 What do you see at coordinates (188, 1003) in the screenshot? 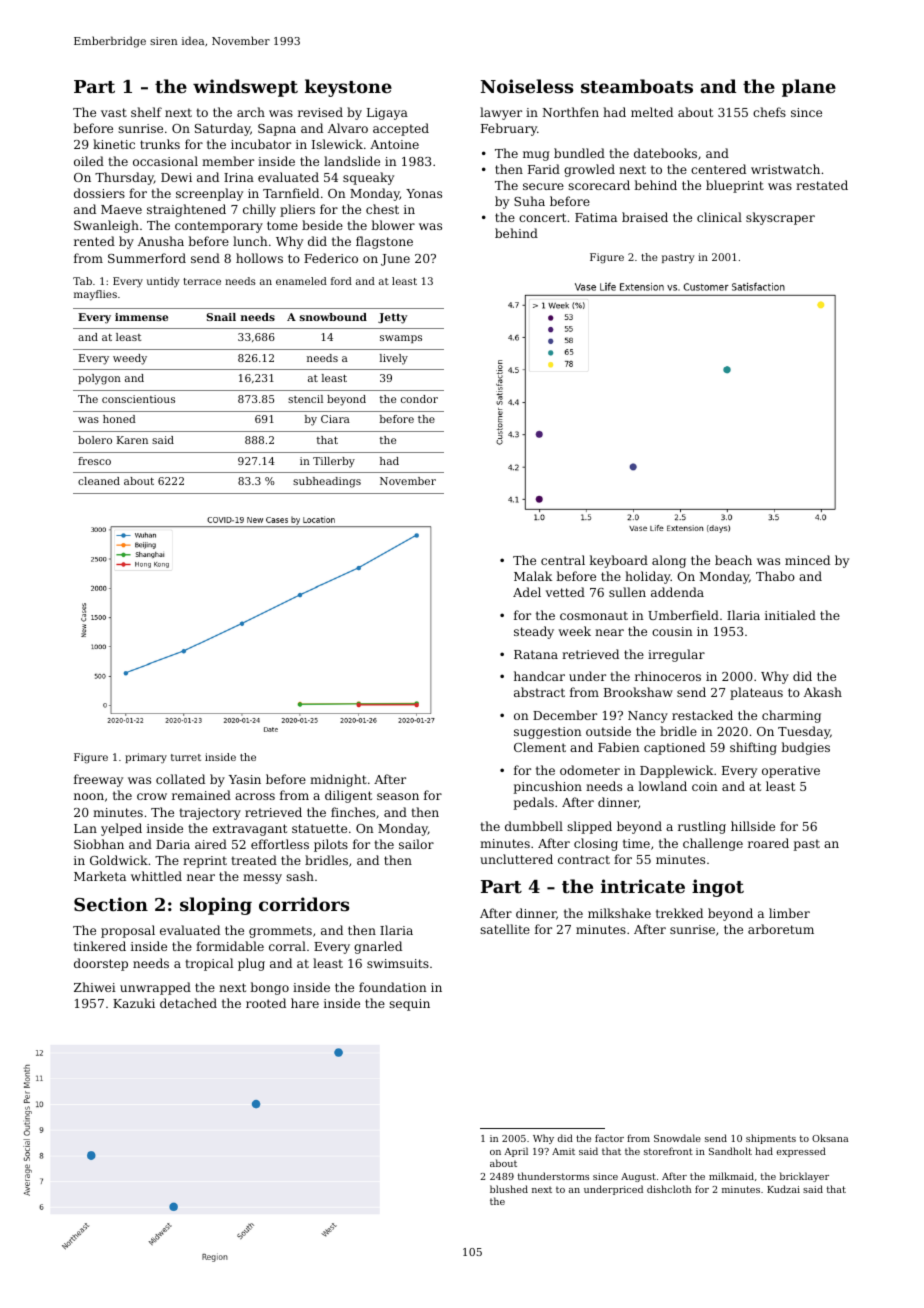
I see `detached` at bounding box center [188, 1003].
